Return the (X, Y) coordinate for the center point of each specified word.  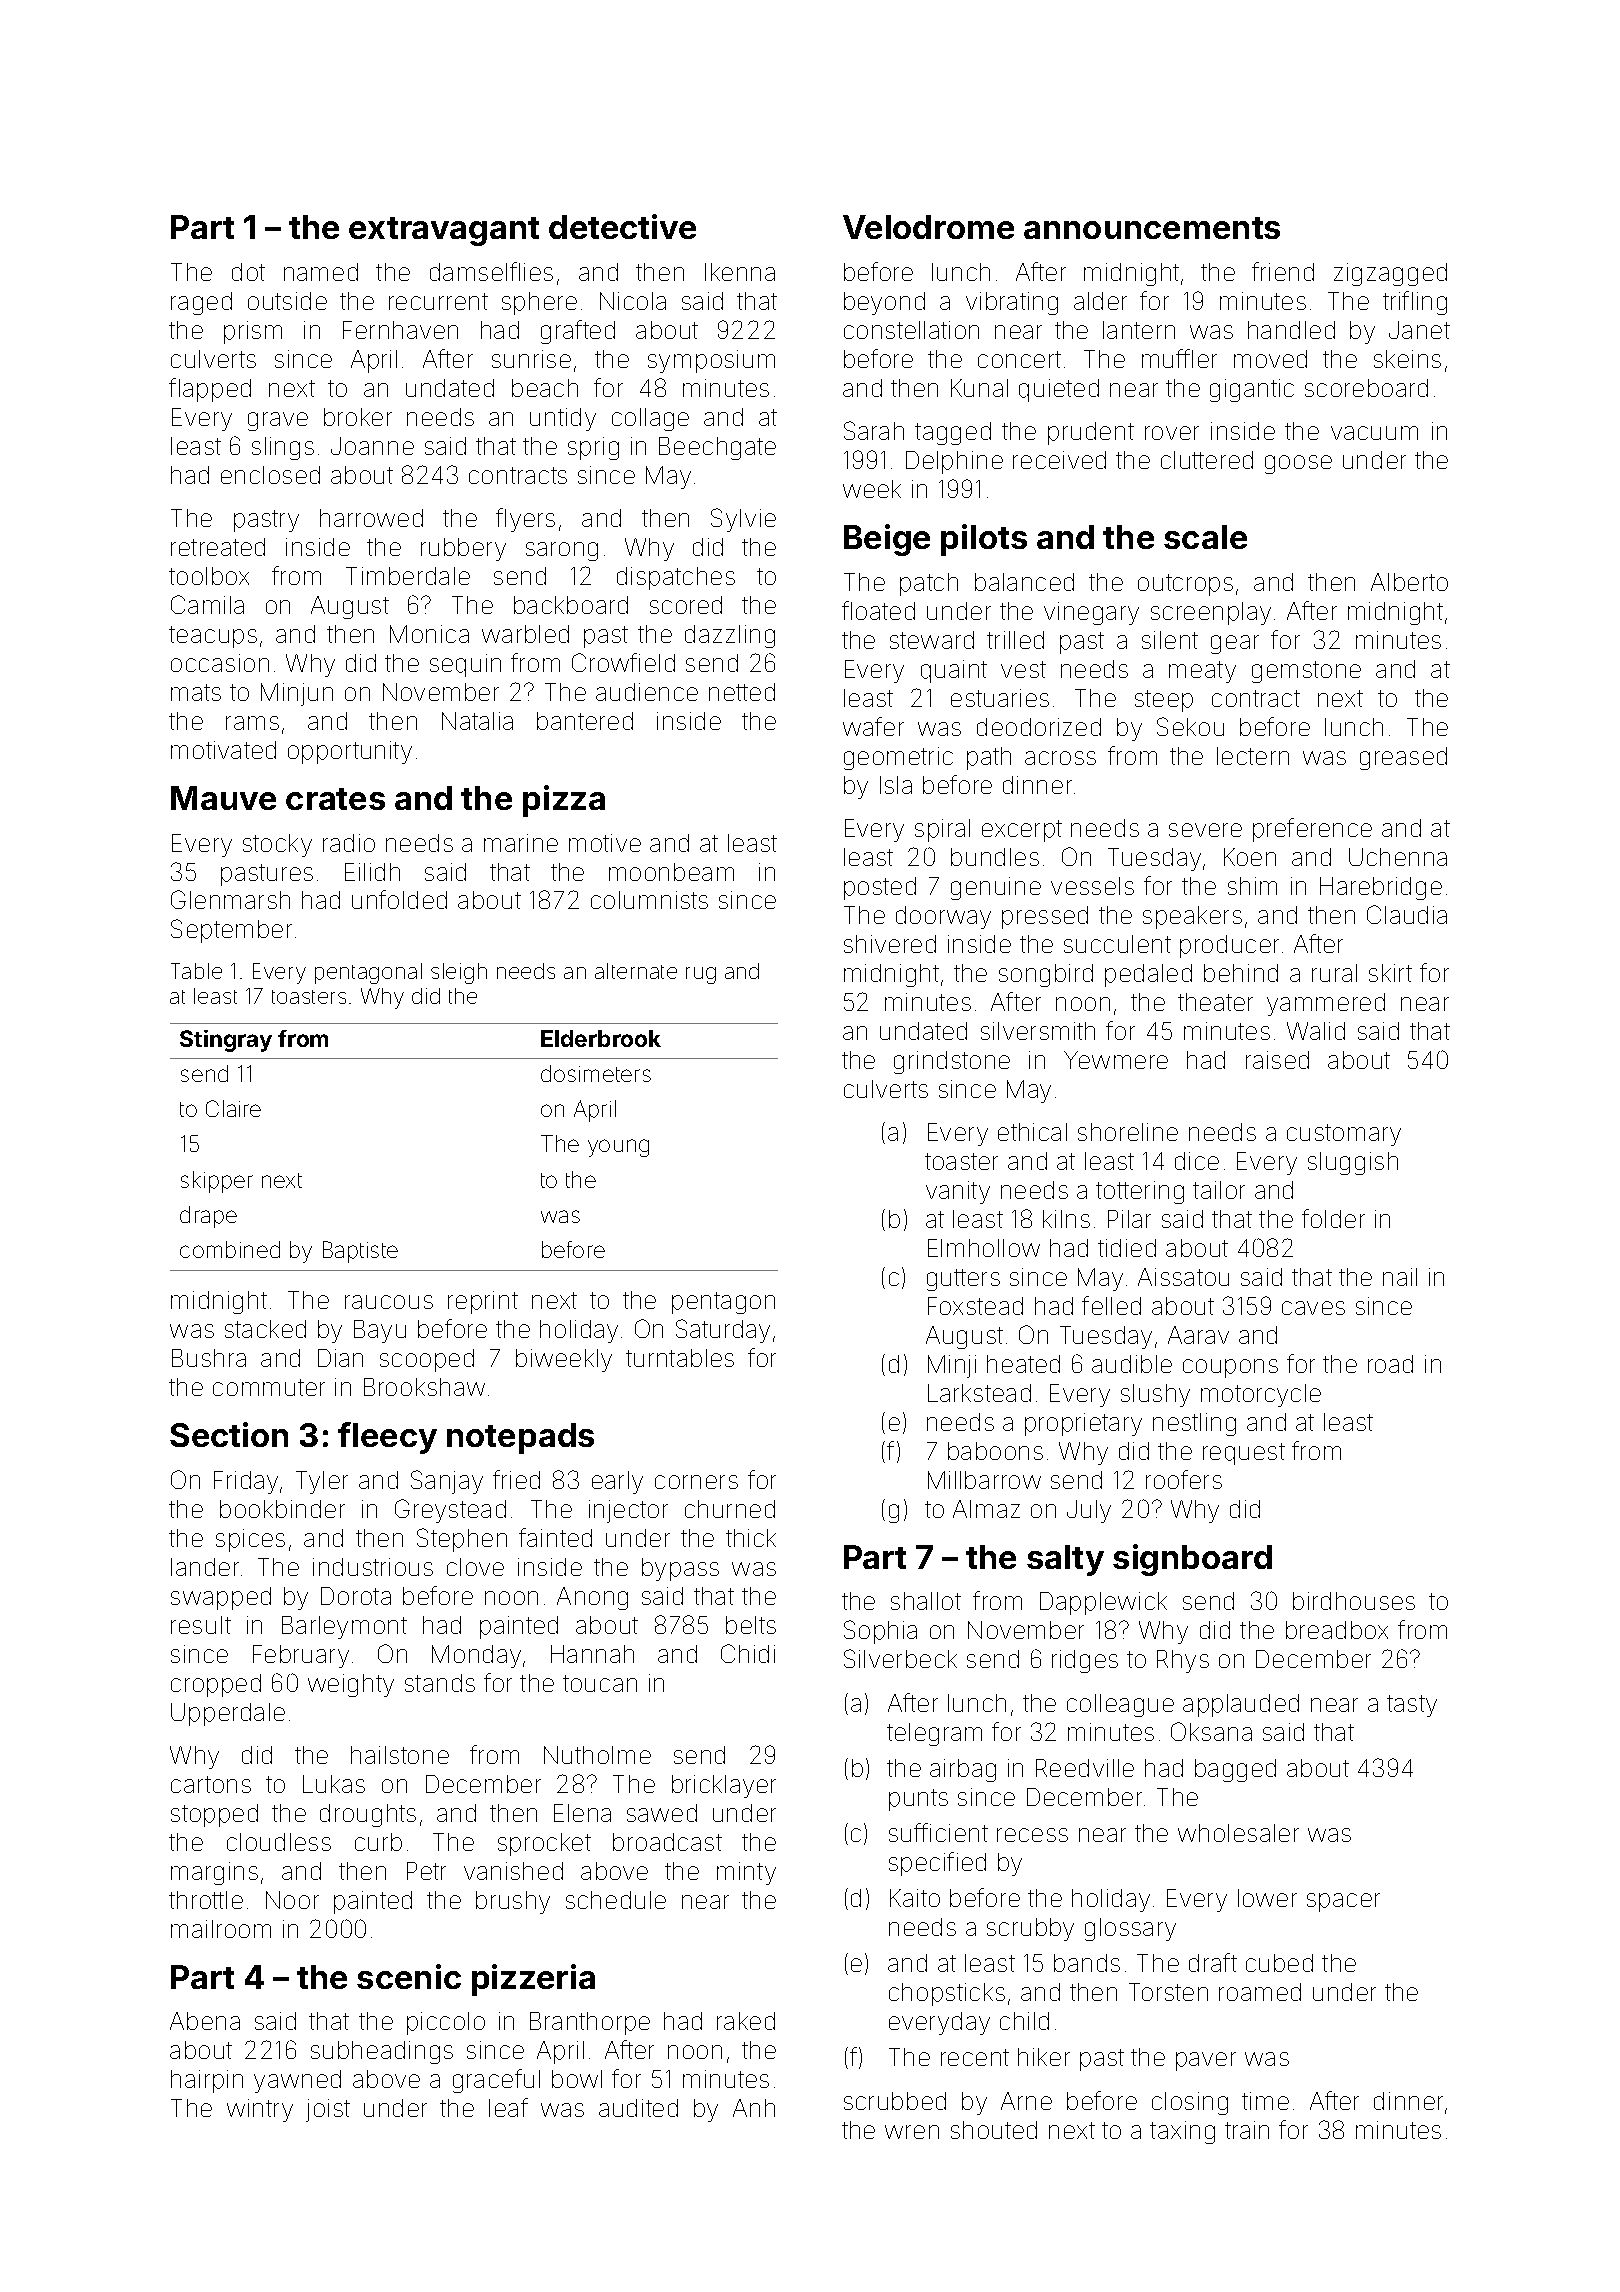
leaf (508, 2107)
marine (521, 843)
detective (622, 226)
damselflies (491, 271)
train (1247, 2130)
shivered (890, 944)
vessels (1092, 886)
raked (746, 2021)
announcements (1152, 228)
